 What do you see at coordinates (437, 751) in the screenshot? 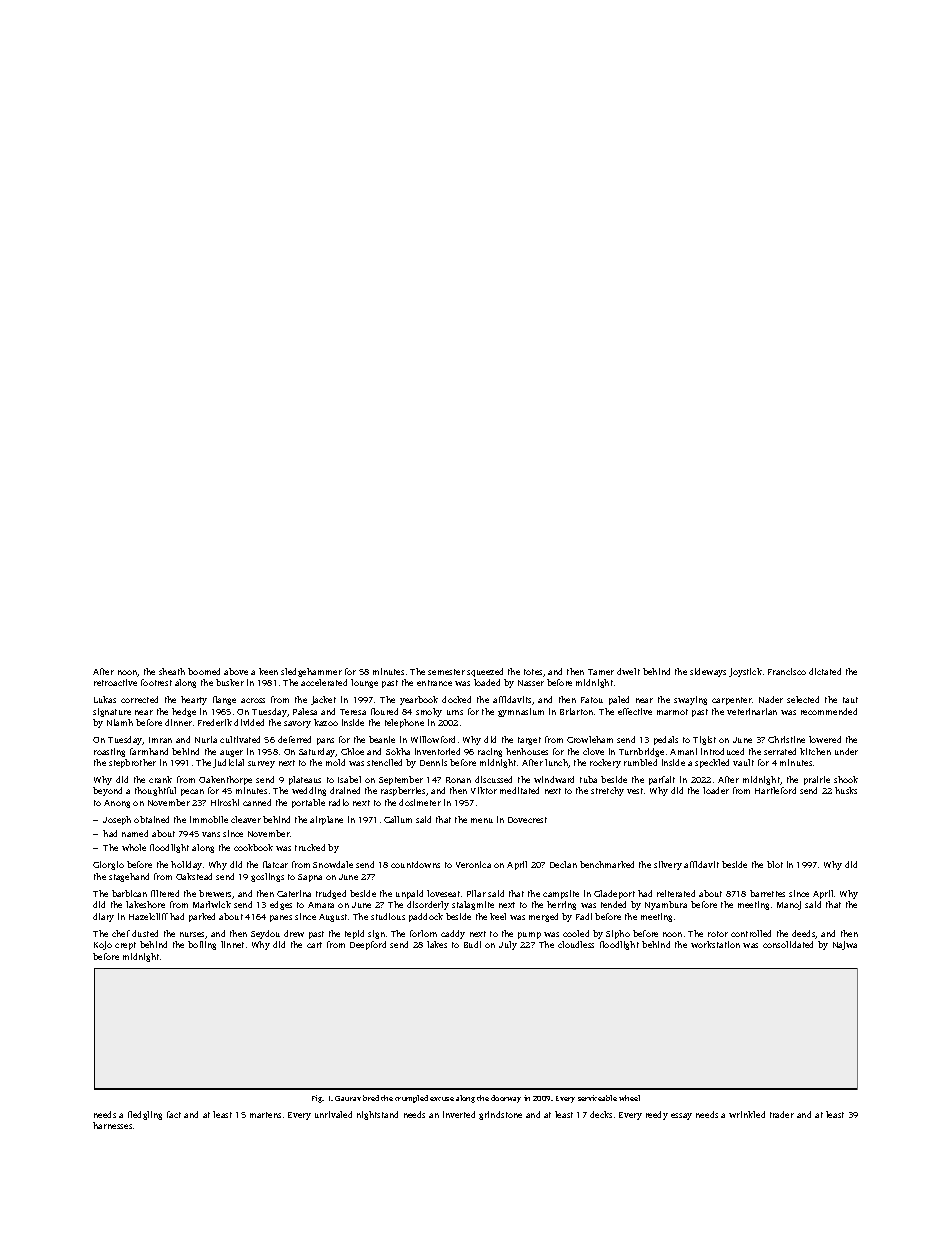
I see `inventoried` at bounding box center [437, 751].
